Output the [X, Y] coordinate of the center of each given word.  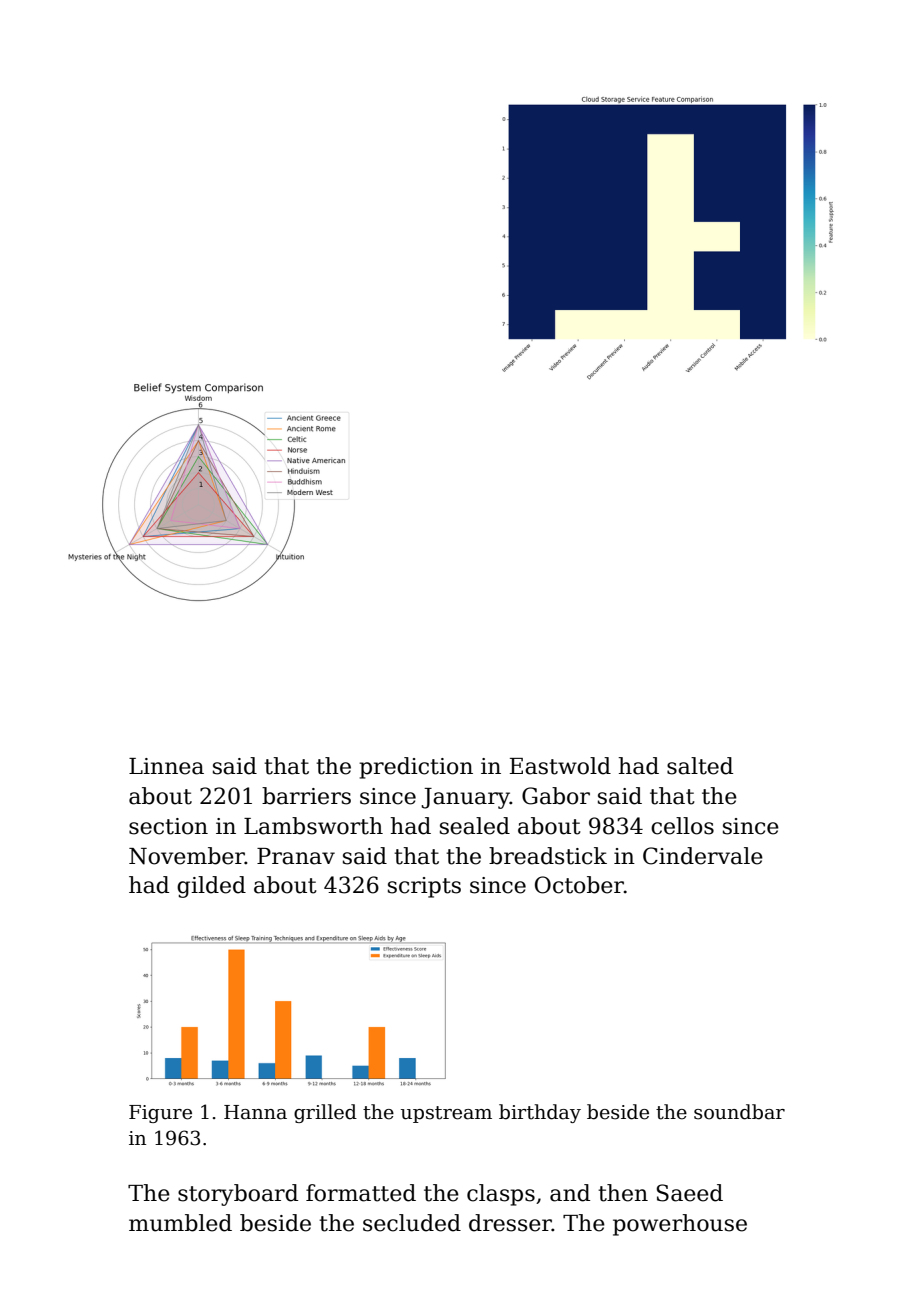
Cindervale [703, 856]
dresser [510, 1223]
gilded [211, 887]
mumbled [180, 1223]
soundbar [739, 1112]
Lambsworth [313, 826]
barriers [306, 796]
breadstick [548, 856]
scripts [424, 887]
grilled [325, 1113]
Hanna [255, 1112]
